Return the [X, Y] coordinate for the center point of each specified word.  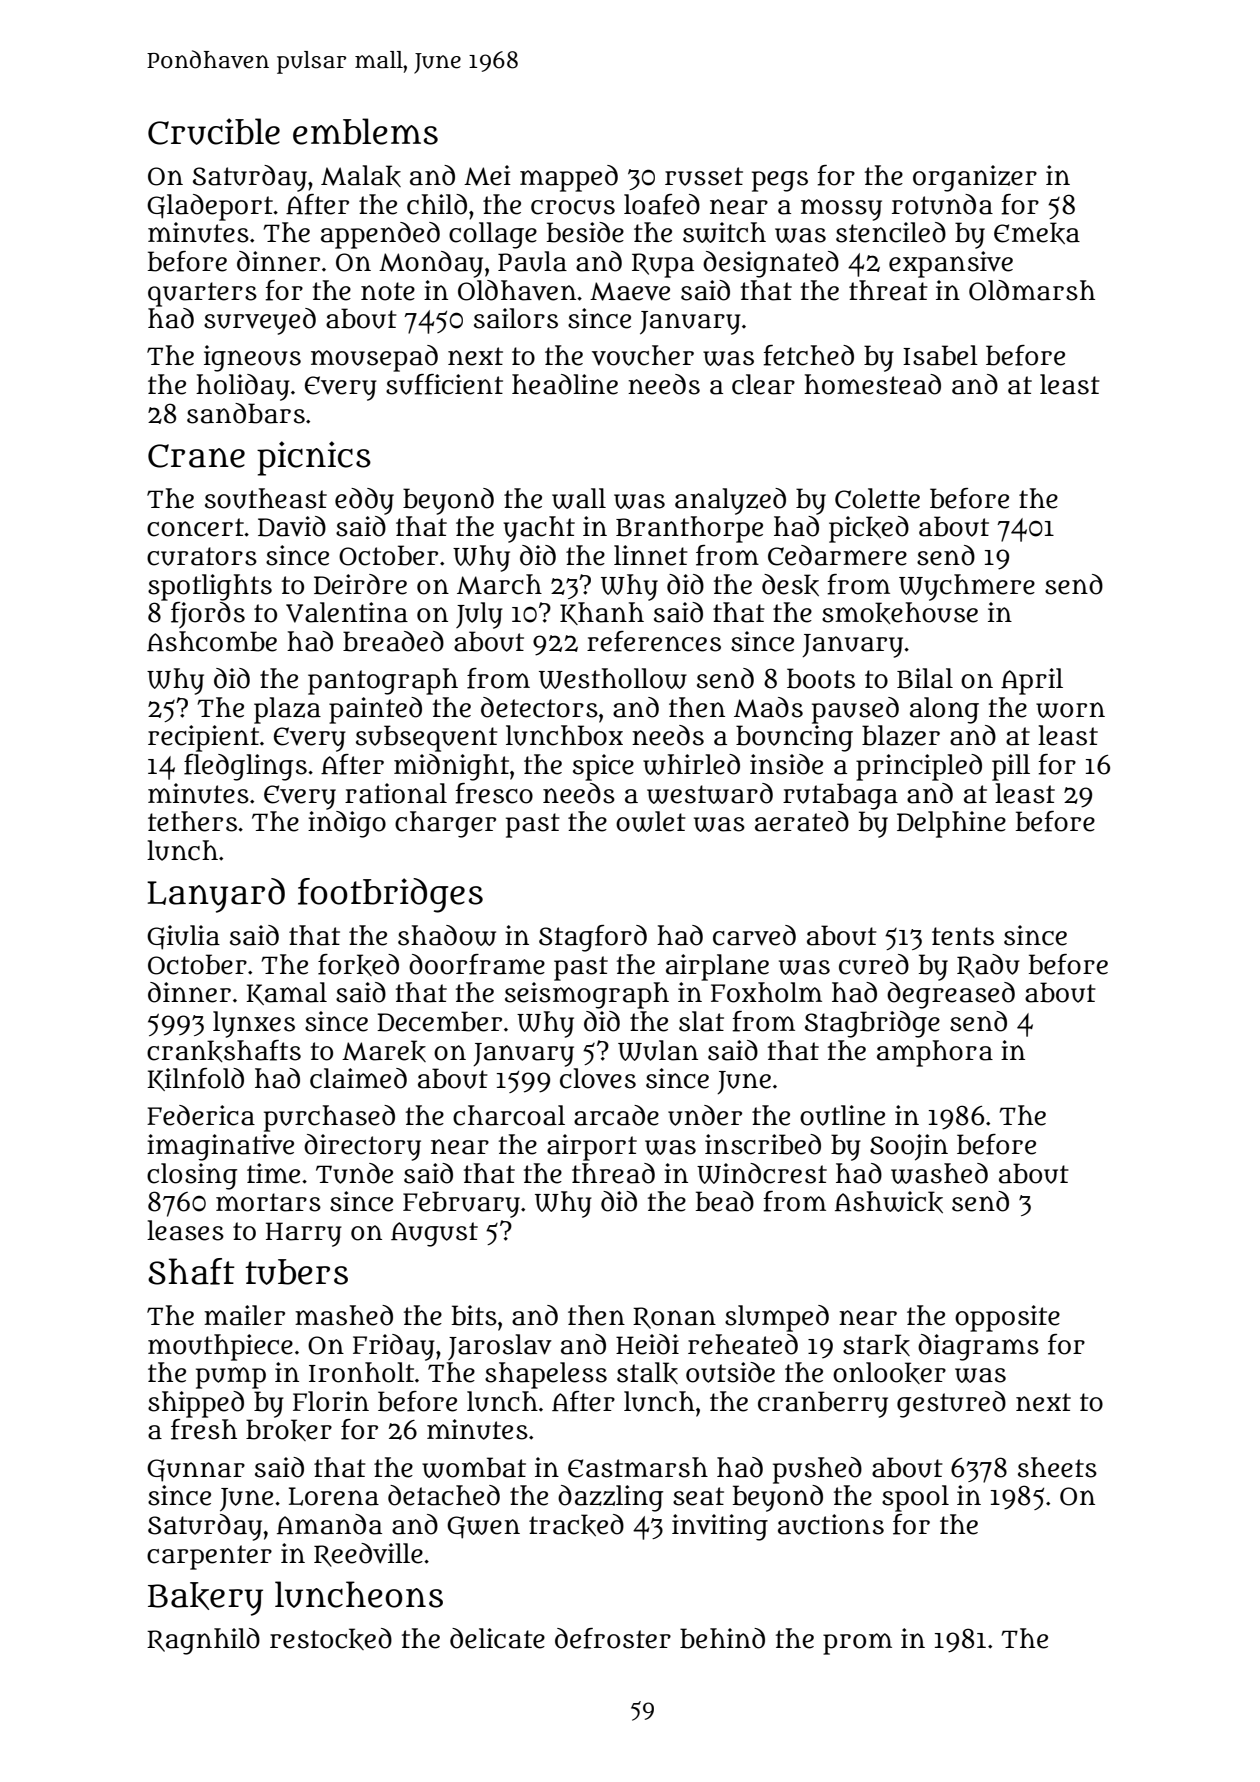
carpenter [209, 1557]
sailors [516, 318]
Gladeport [210, 207]
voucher [643, 355]
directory [362, 1147]
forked [358, 965]
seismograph [587, 995]
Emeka [1037, 233]
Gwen [483, 1527]
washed [939, 1173]
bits [474, 1315]
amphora [935, 1053]
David [292, 526]
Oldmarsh [1032, 290]
